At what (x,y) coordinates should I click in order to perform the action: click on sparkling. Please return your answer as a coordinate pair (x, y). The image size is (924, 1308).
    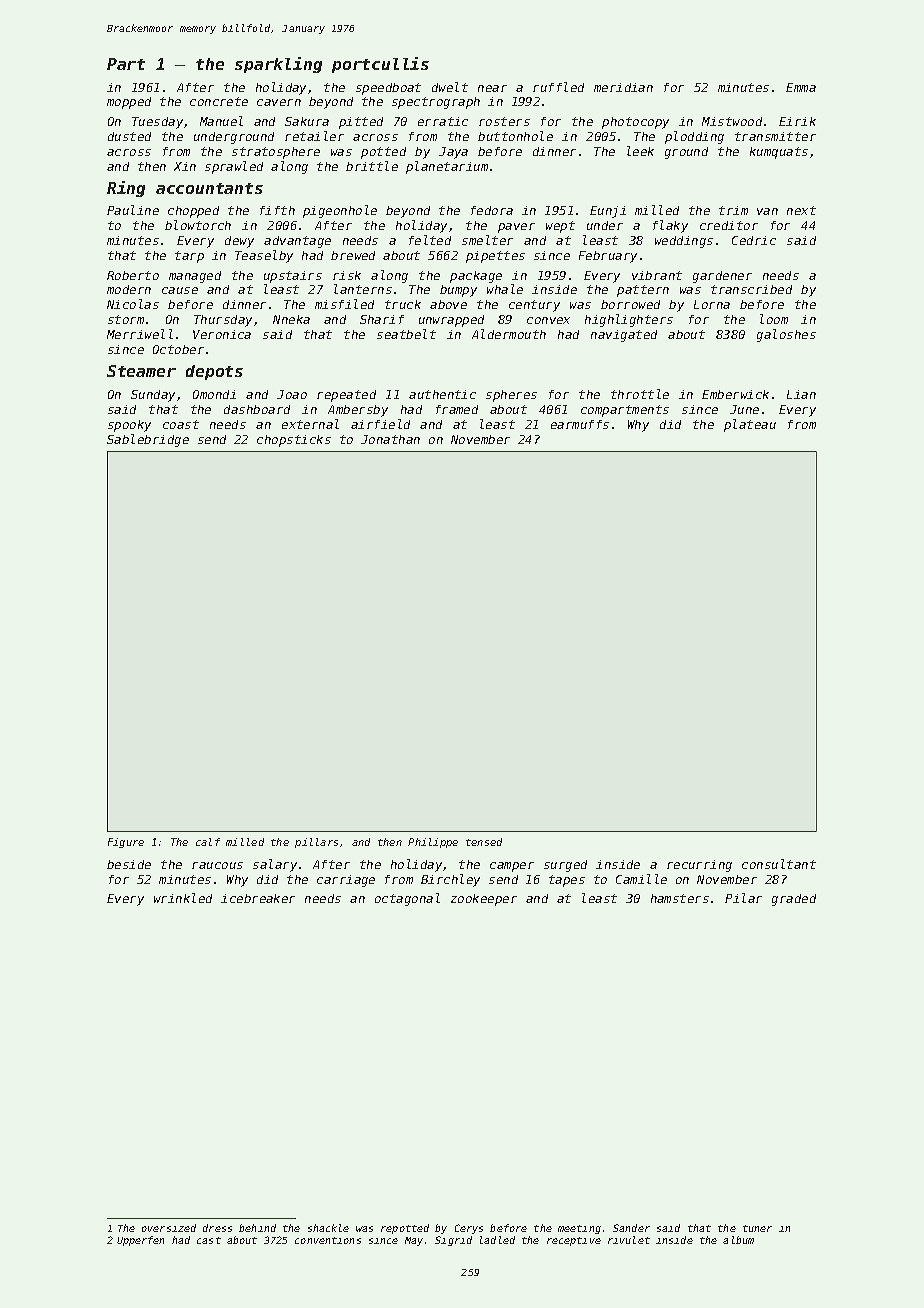
    Looking at the image, I should click on (278, 65).
